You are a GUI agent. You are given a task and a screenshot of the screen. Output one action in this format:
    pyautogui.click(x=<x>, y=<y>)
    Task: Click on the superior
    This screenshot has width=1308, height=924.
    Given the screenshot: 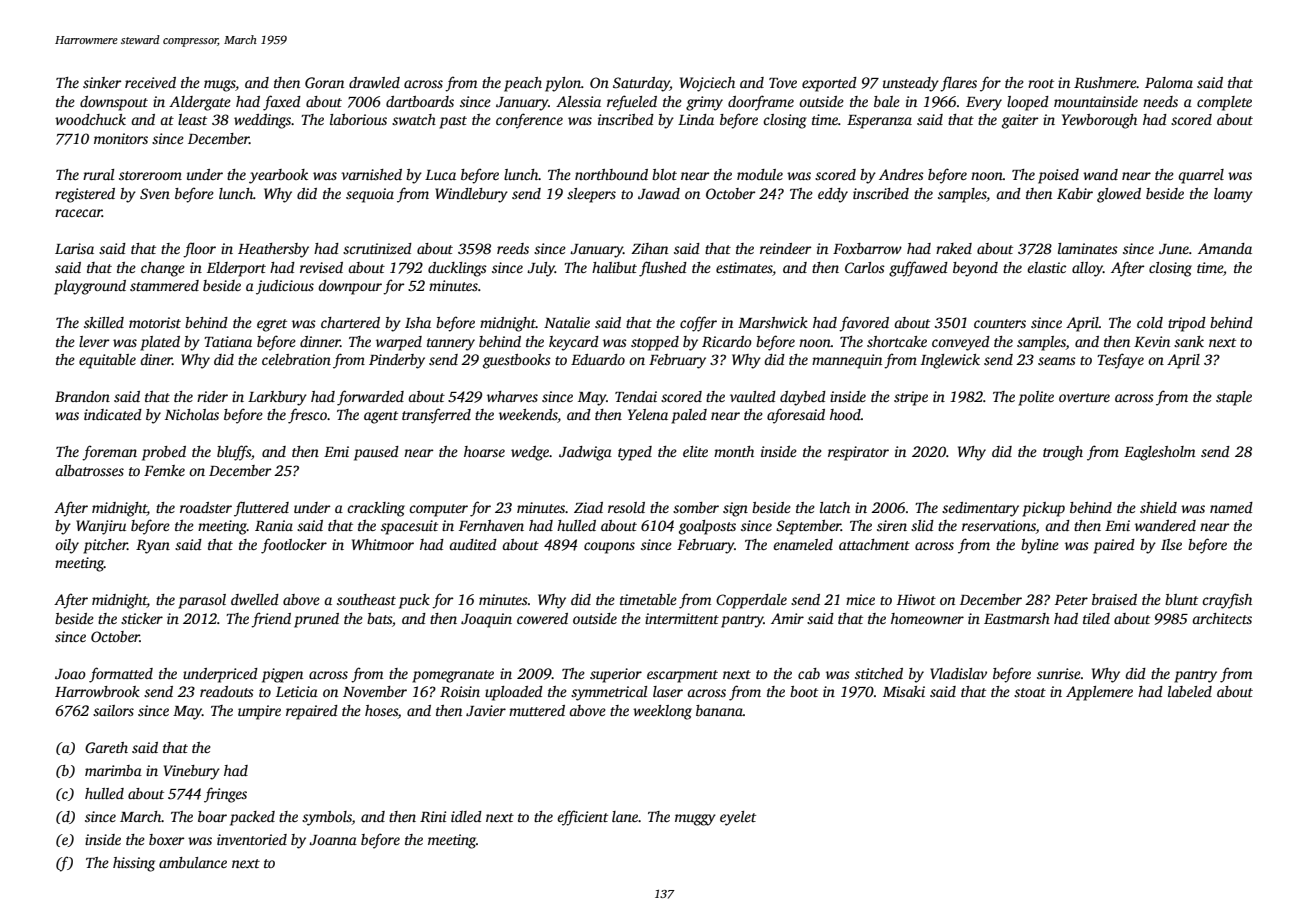 What is the action you would take?
    pyautogui.click(x=616, y=675)
